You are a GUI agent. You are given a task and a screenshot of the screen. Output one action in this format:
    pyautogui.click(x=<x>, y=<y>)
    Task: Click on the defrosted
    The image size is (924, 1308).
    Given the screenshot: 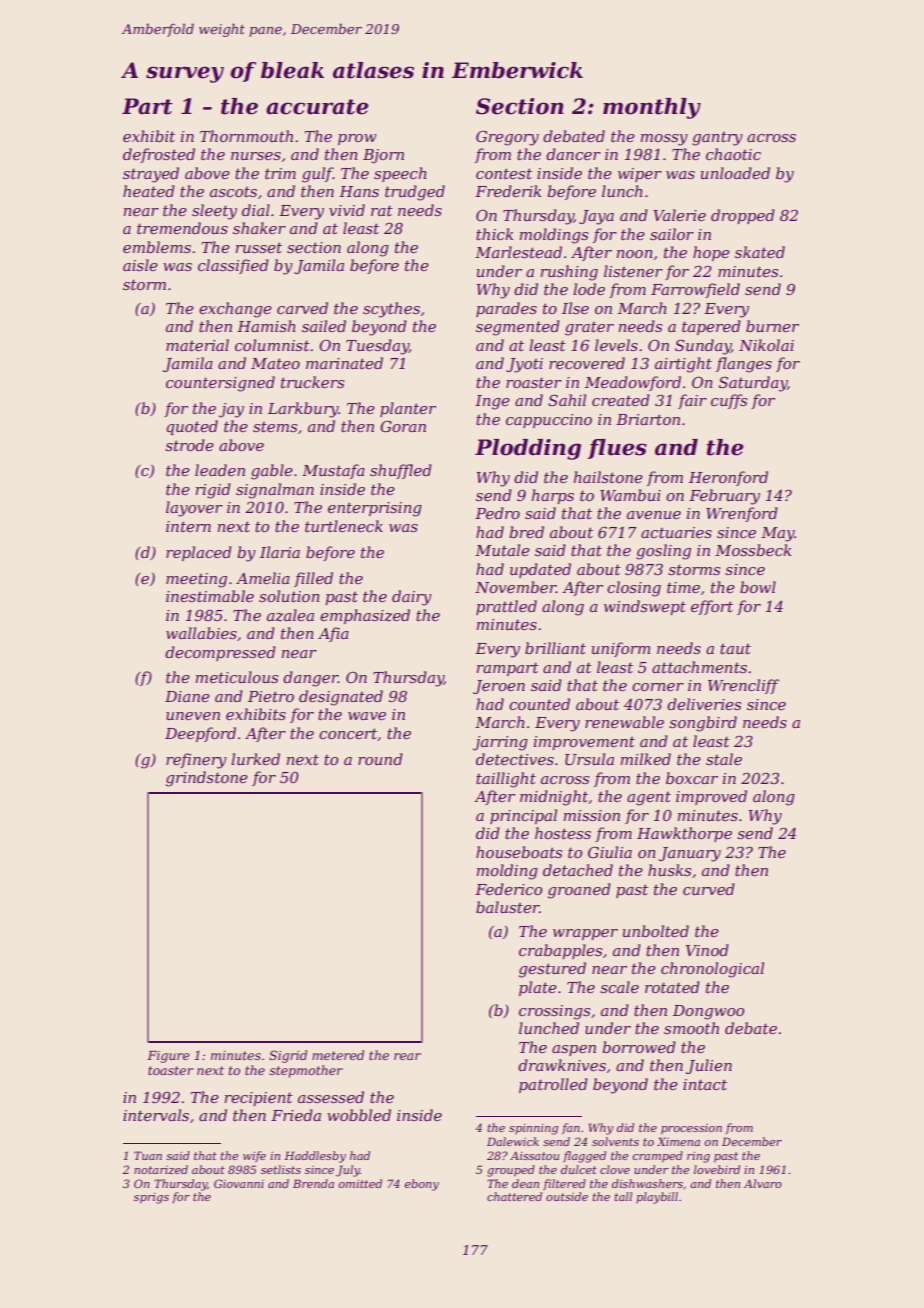 What is the action you would take?
    pyautogui.click(x=159, y=155)
